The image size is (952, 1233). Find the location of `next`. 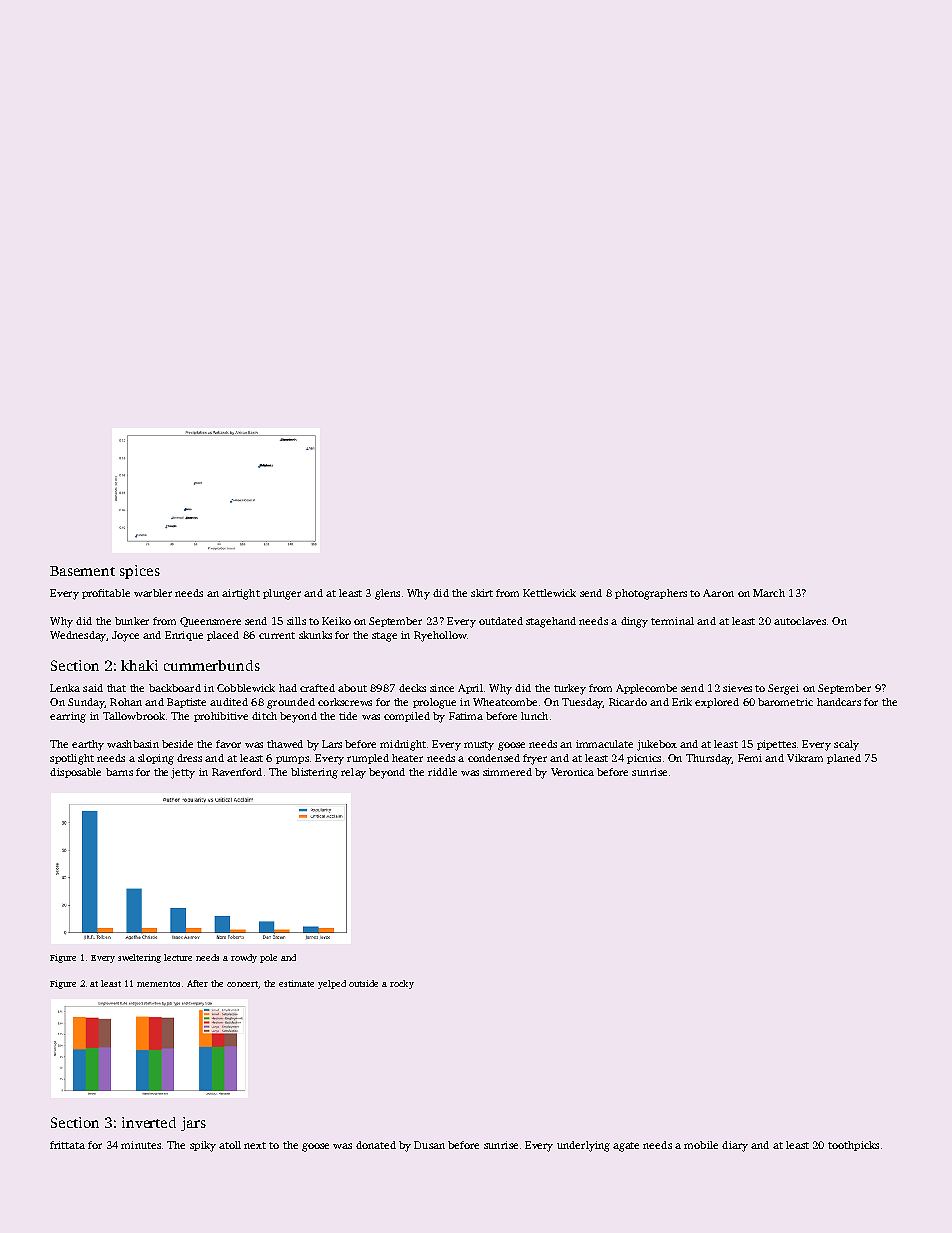

next is located at coordinates (255, 1145).
